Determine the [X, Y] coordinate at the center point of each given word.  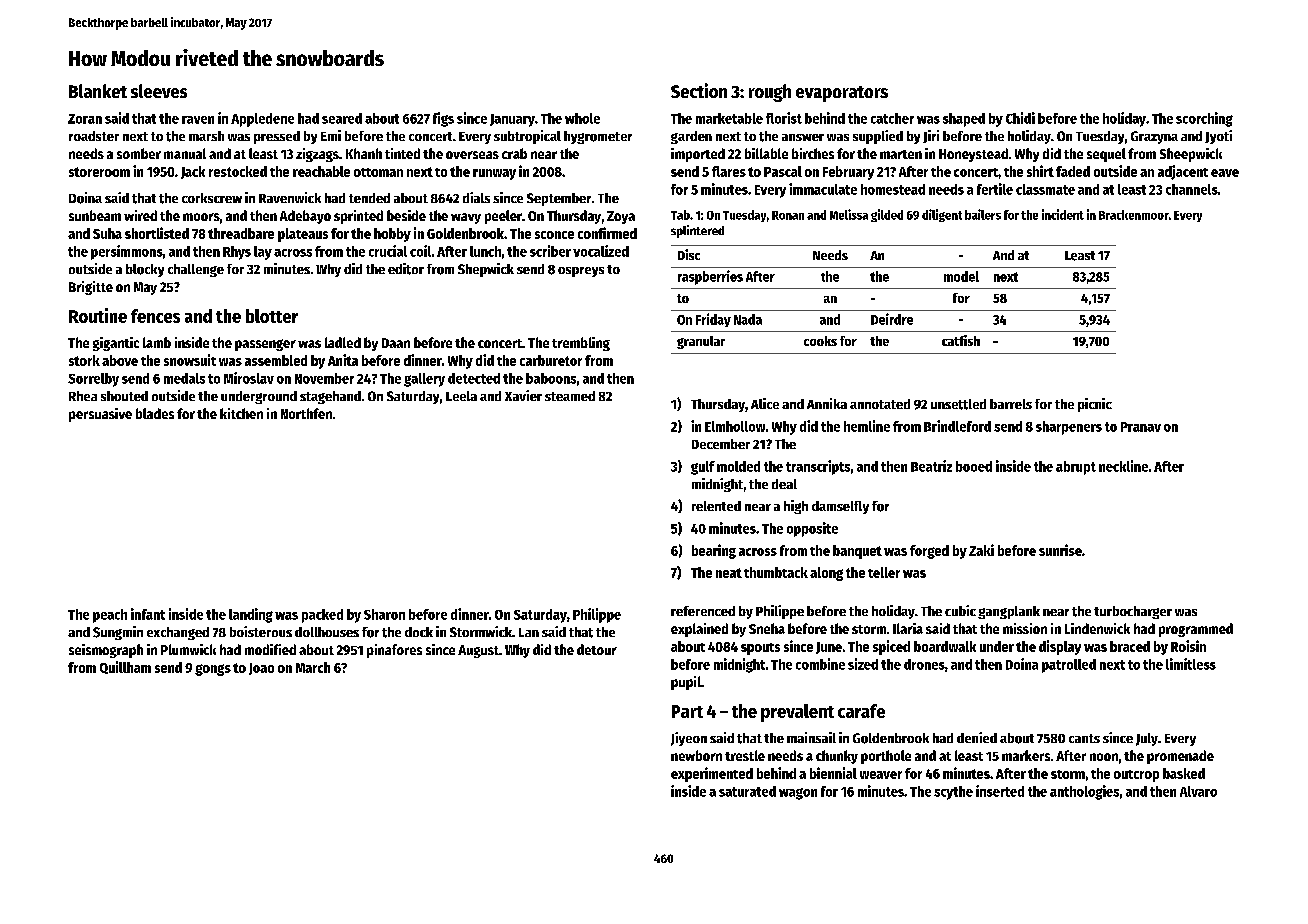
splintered [697, 231]
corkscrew [212, 198]
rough [770, 93]
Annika [827, 403]
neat [729, 573]
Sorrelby [93, 380]
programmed [1196, 630]
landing [251, 615]
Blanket [98, 91]
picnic [1095, 405]
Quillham [125, 667]
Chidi [1020, 118]
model [961, 276]
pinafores [394, 651]
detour [597, 649]
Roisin [1188, 646]
